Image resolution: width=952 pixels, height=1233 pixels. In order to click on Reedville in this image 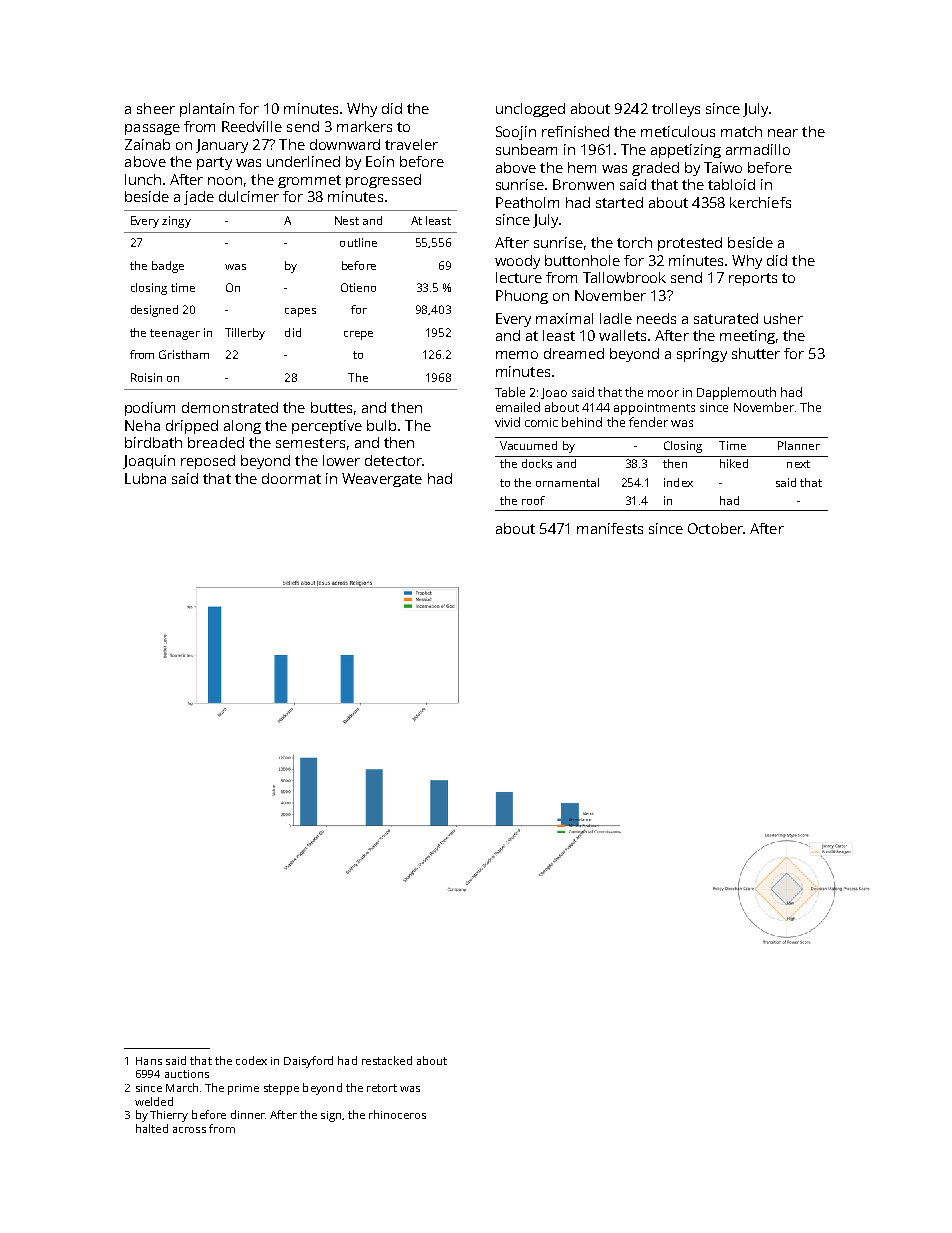, I will do `click(252, 126)`.
